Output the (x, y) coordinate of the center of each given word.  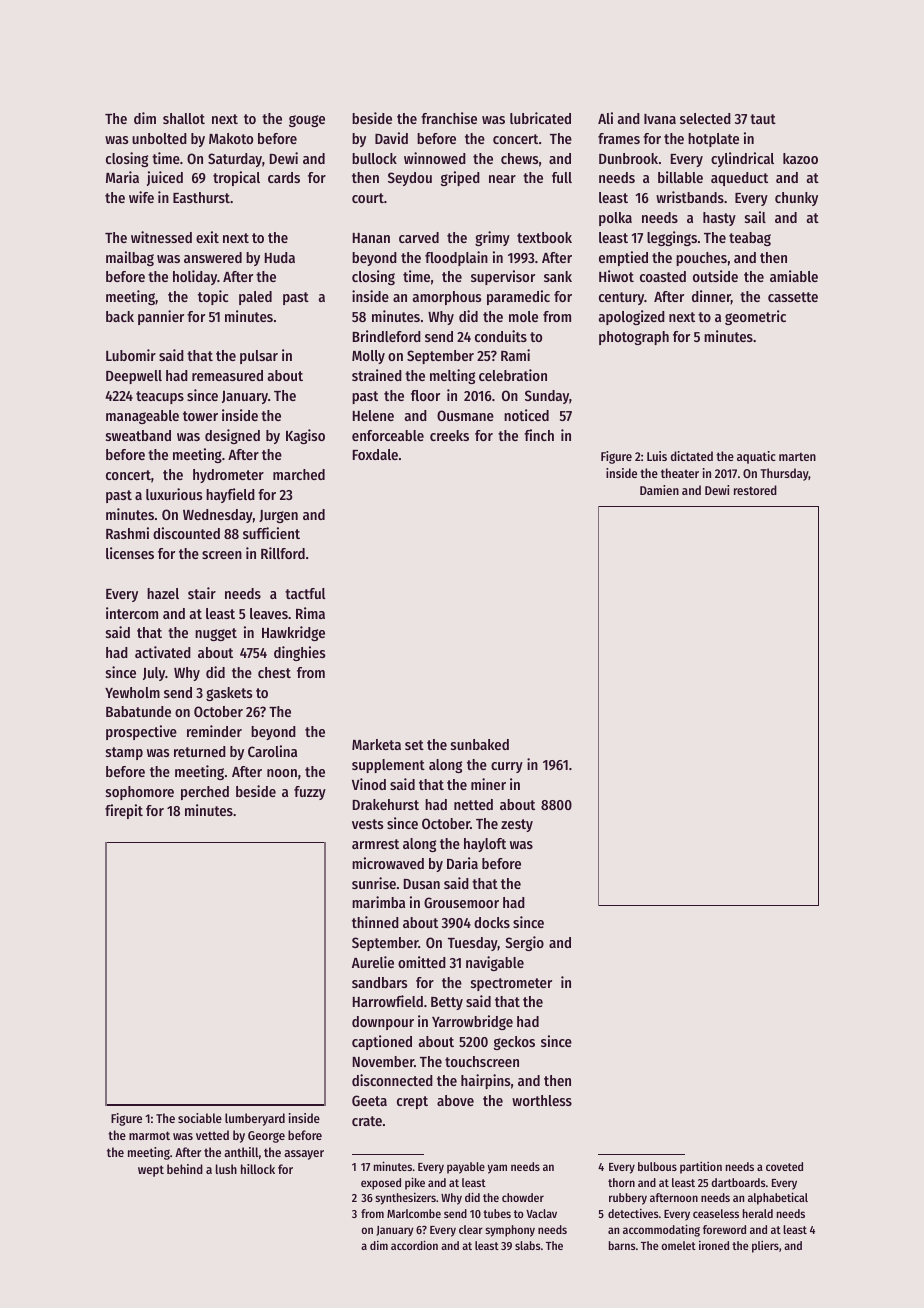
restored (755, 490)
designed (232, 436)
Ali (605, 118)
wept (151, 1171)
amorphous (447, 298)
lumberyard (255, 1119)
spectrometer (511, 984)
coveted (784, 1166)
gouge (307, 121)
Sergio (524, 943)
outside (715, 276)
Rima (310, 613)
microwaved (388, 863)
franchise (449, 118)
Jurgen (278, 516)
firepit (124, 811)
